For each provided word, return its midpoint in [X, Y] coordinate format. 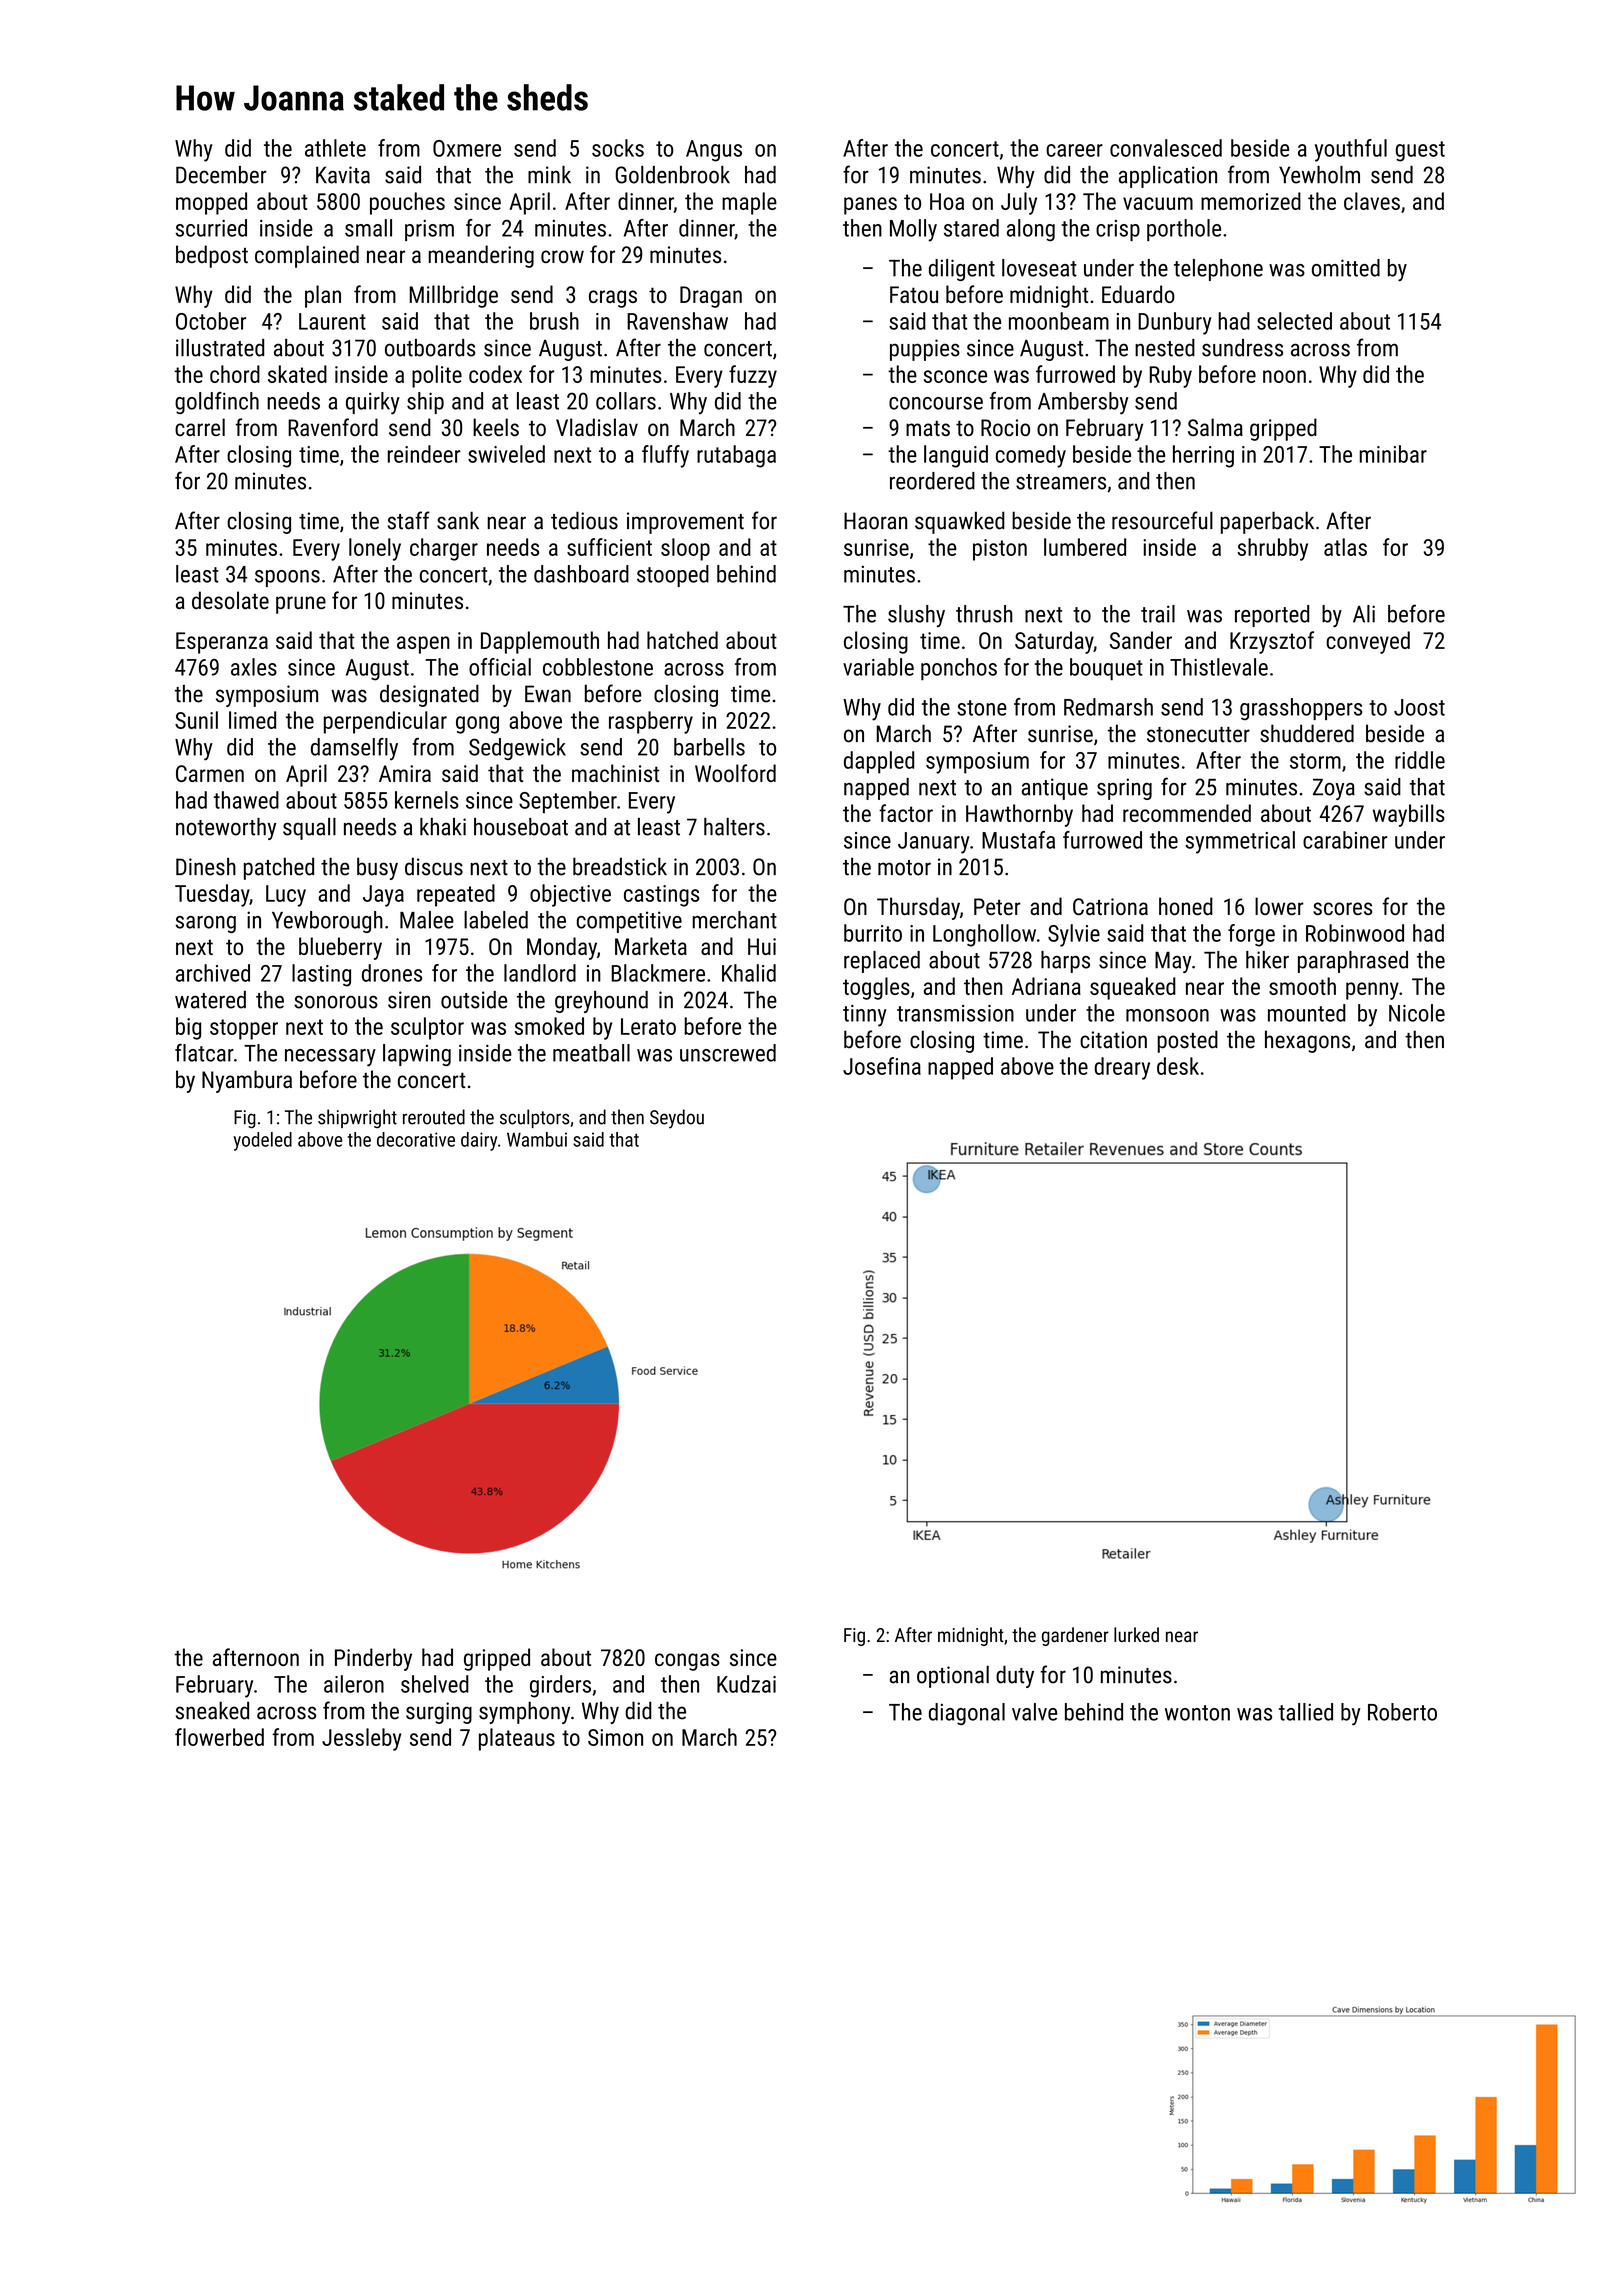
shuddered [1307, 733]
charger [444, 549]
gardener [1075, 1636]
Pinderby [373, 1659]
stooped [673, 576]
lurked [1136, 1634]
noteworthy [226, 829]
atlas [1345, 547]
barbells [709, 747]
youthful [1351, 150]
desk [1178, 1066]
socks [618, 148]
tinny [865, 1016]
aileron [354, 1684]
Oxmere [467, 148]
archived [213, 973]
